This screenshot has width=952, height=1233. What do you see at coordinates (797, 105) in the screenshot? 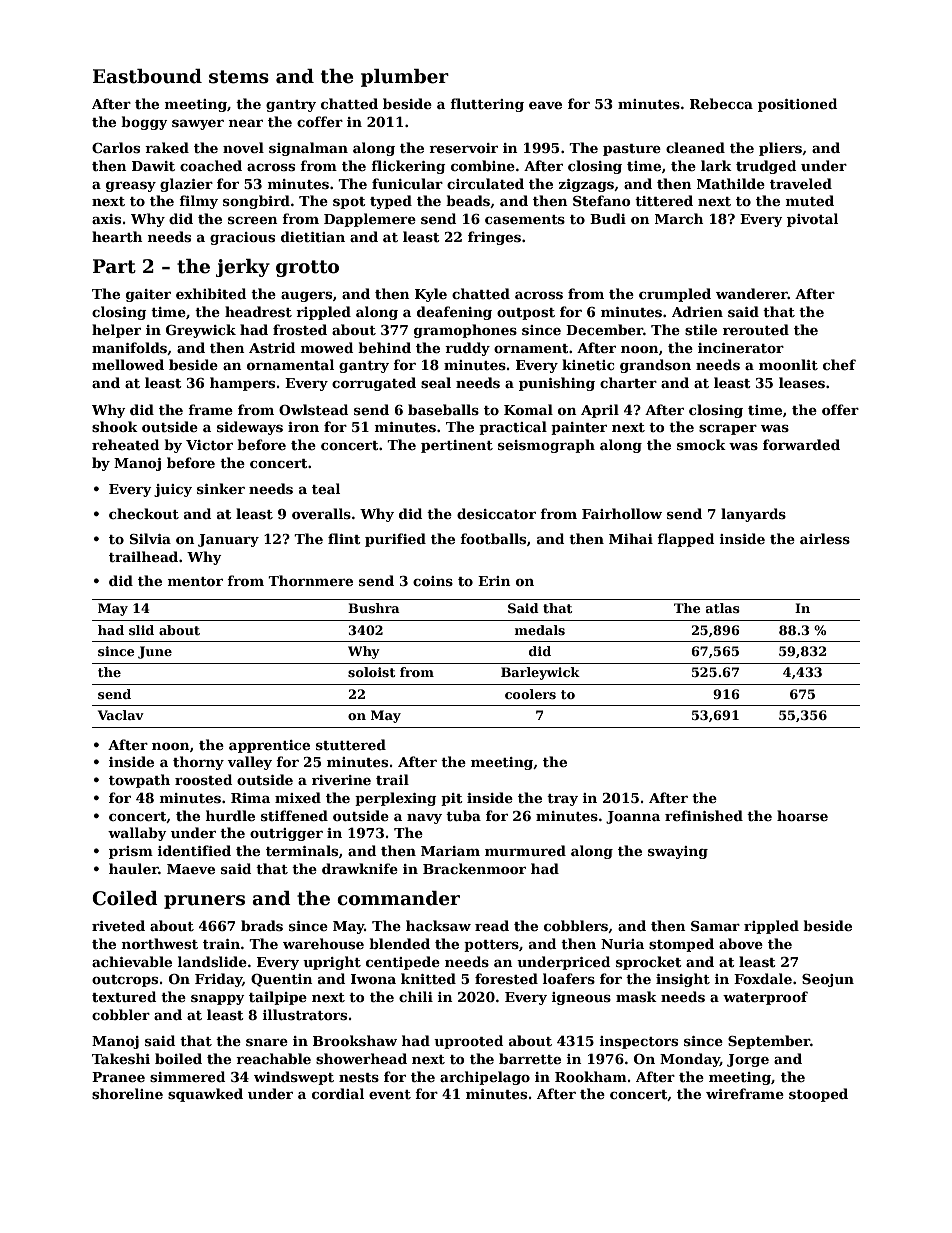
I see `positioned` at bounding box center [797, 105].
